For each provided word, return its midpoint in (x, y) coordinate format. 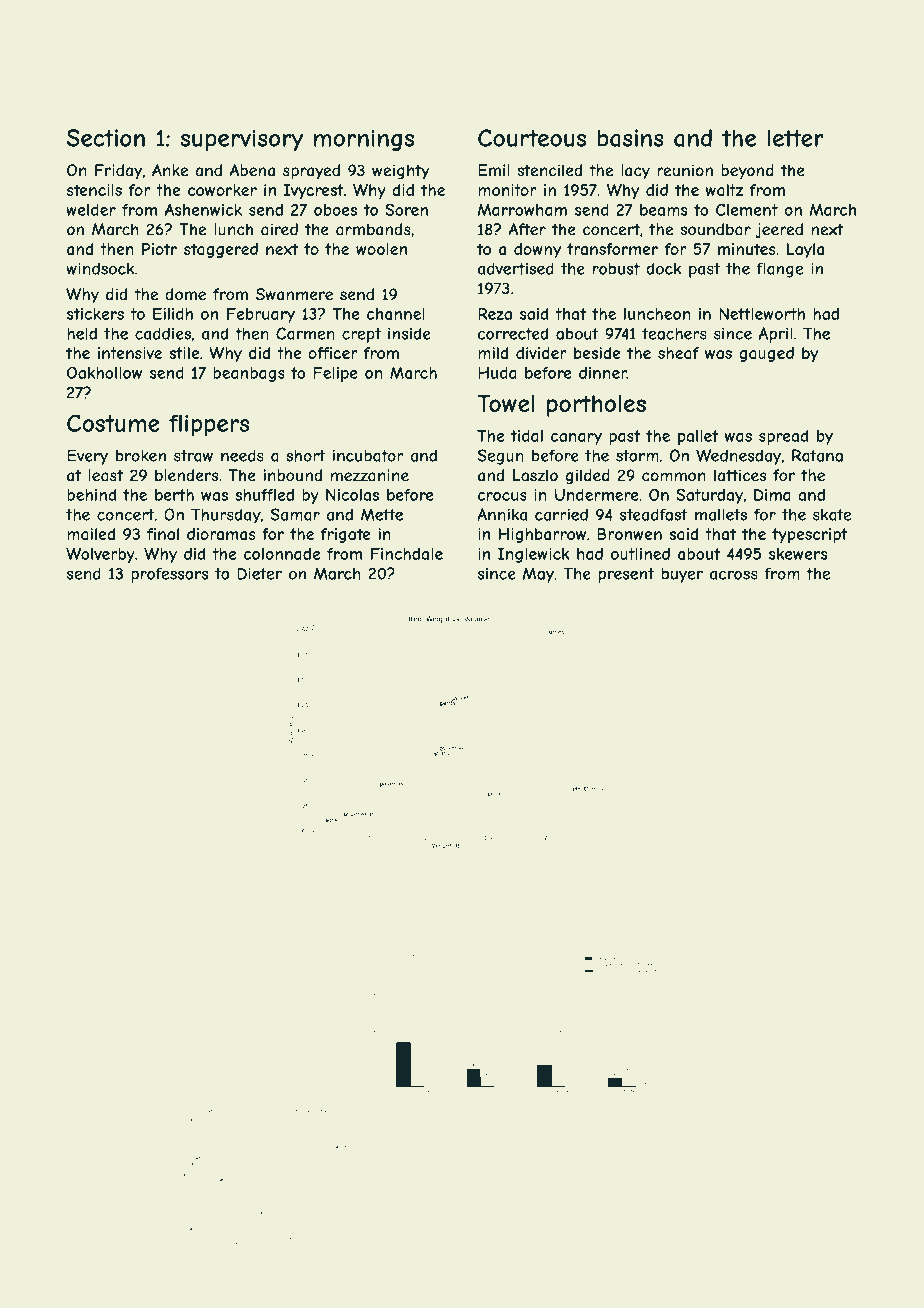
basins (631, 138)
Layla (805, 250)
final (163, 534)
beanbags (249, 374)
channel (395, 314)
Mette (382, 514)
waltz (724, 190)
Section (106, 138)
